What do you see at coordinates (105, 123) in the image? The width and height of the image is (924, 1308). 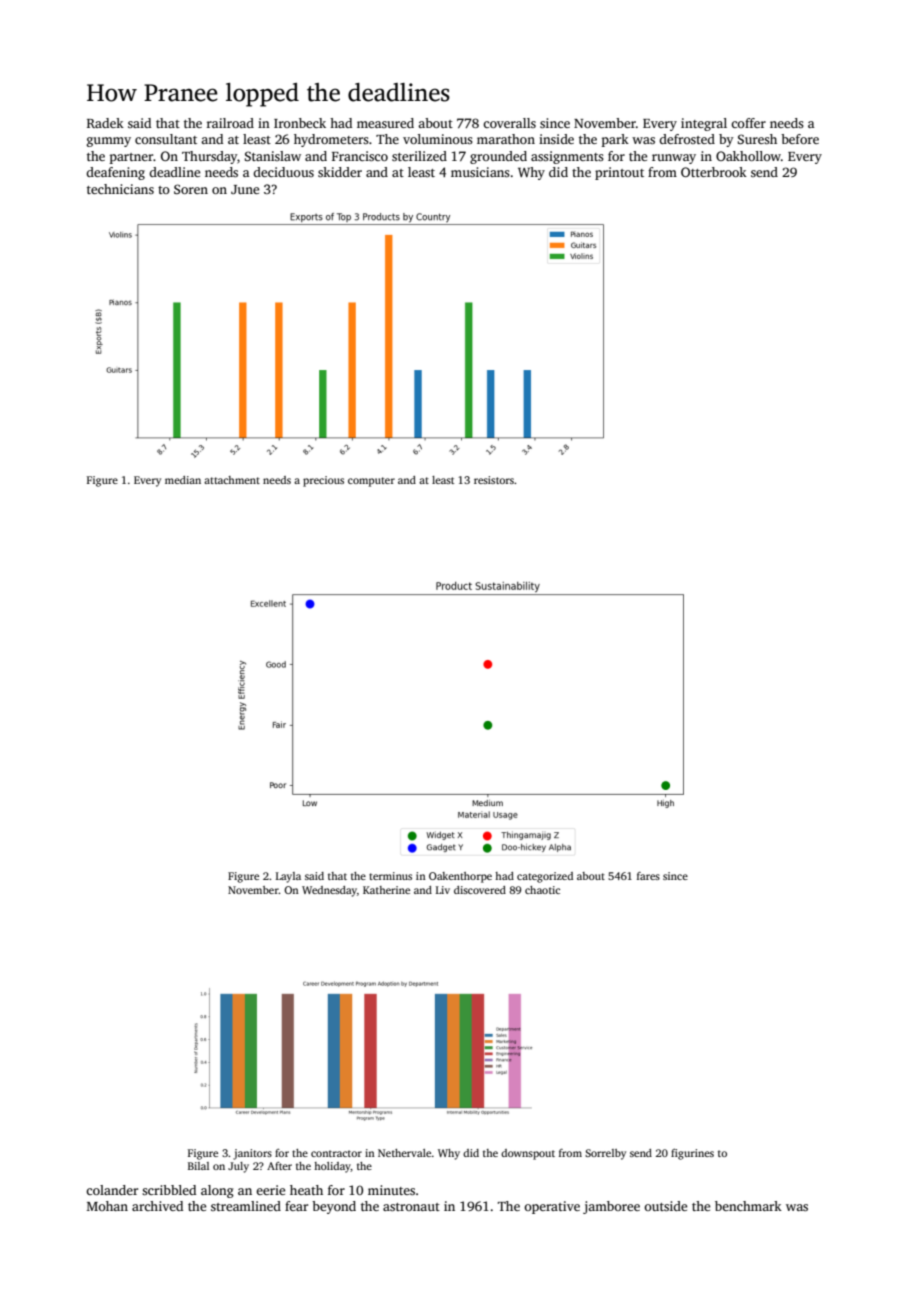 I see `Radek` at bounding box center [105, 123].
